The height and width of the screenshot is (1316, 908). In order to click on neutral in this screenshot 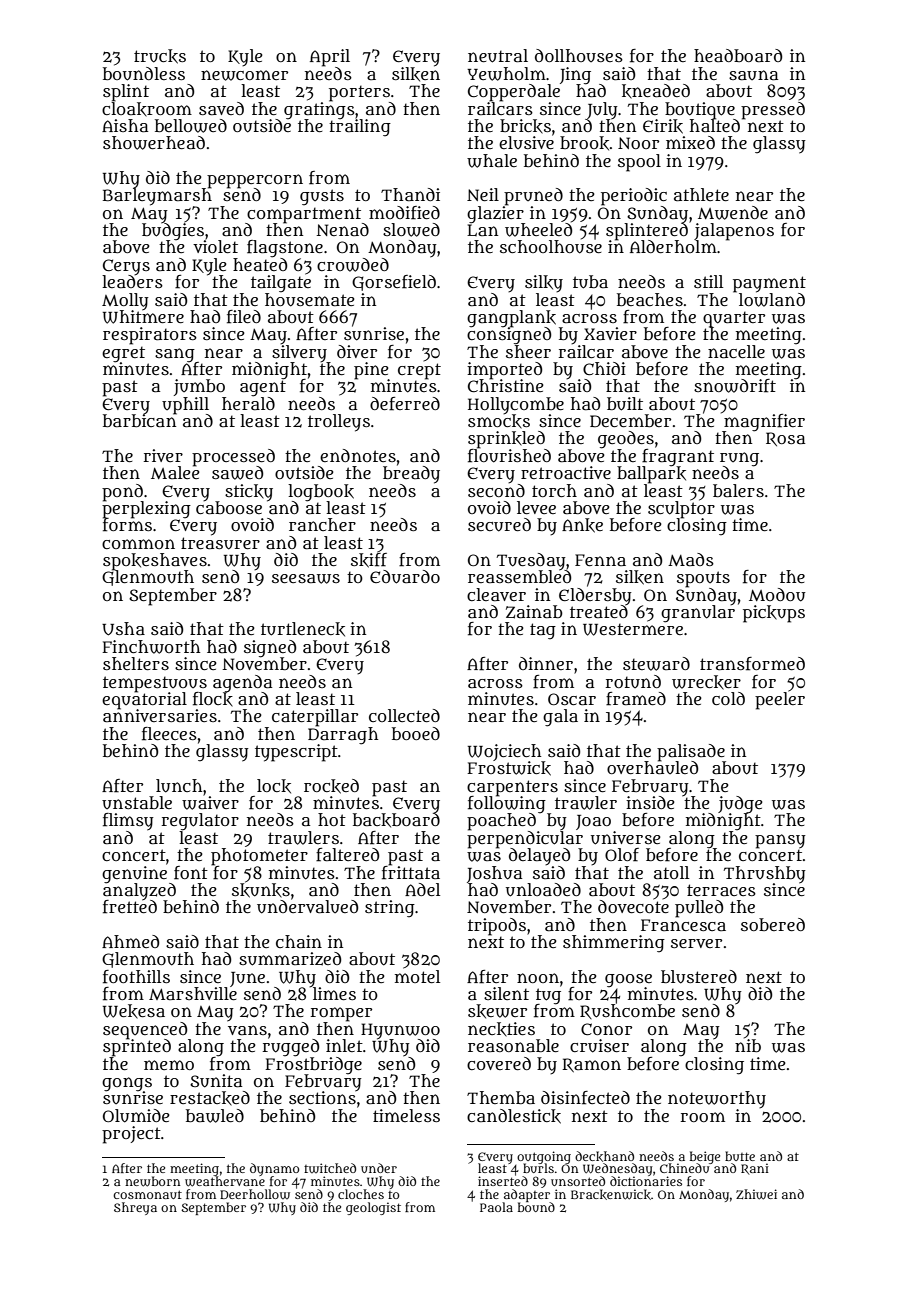, I will do `click(498, 56)`.
